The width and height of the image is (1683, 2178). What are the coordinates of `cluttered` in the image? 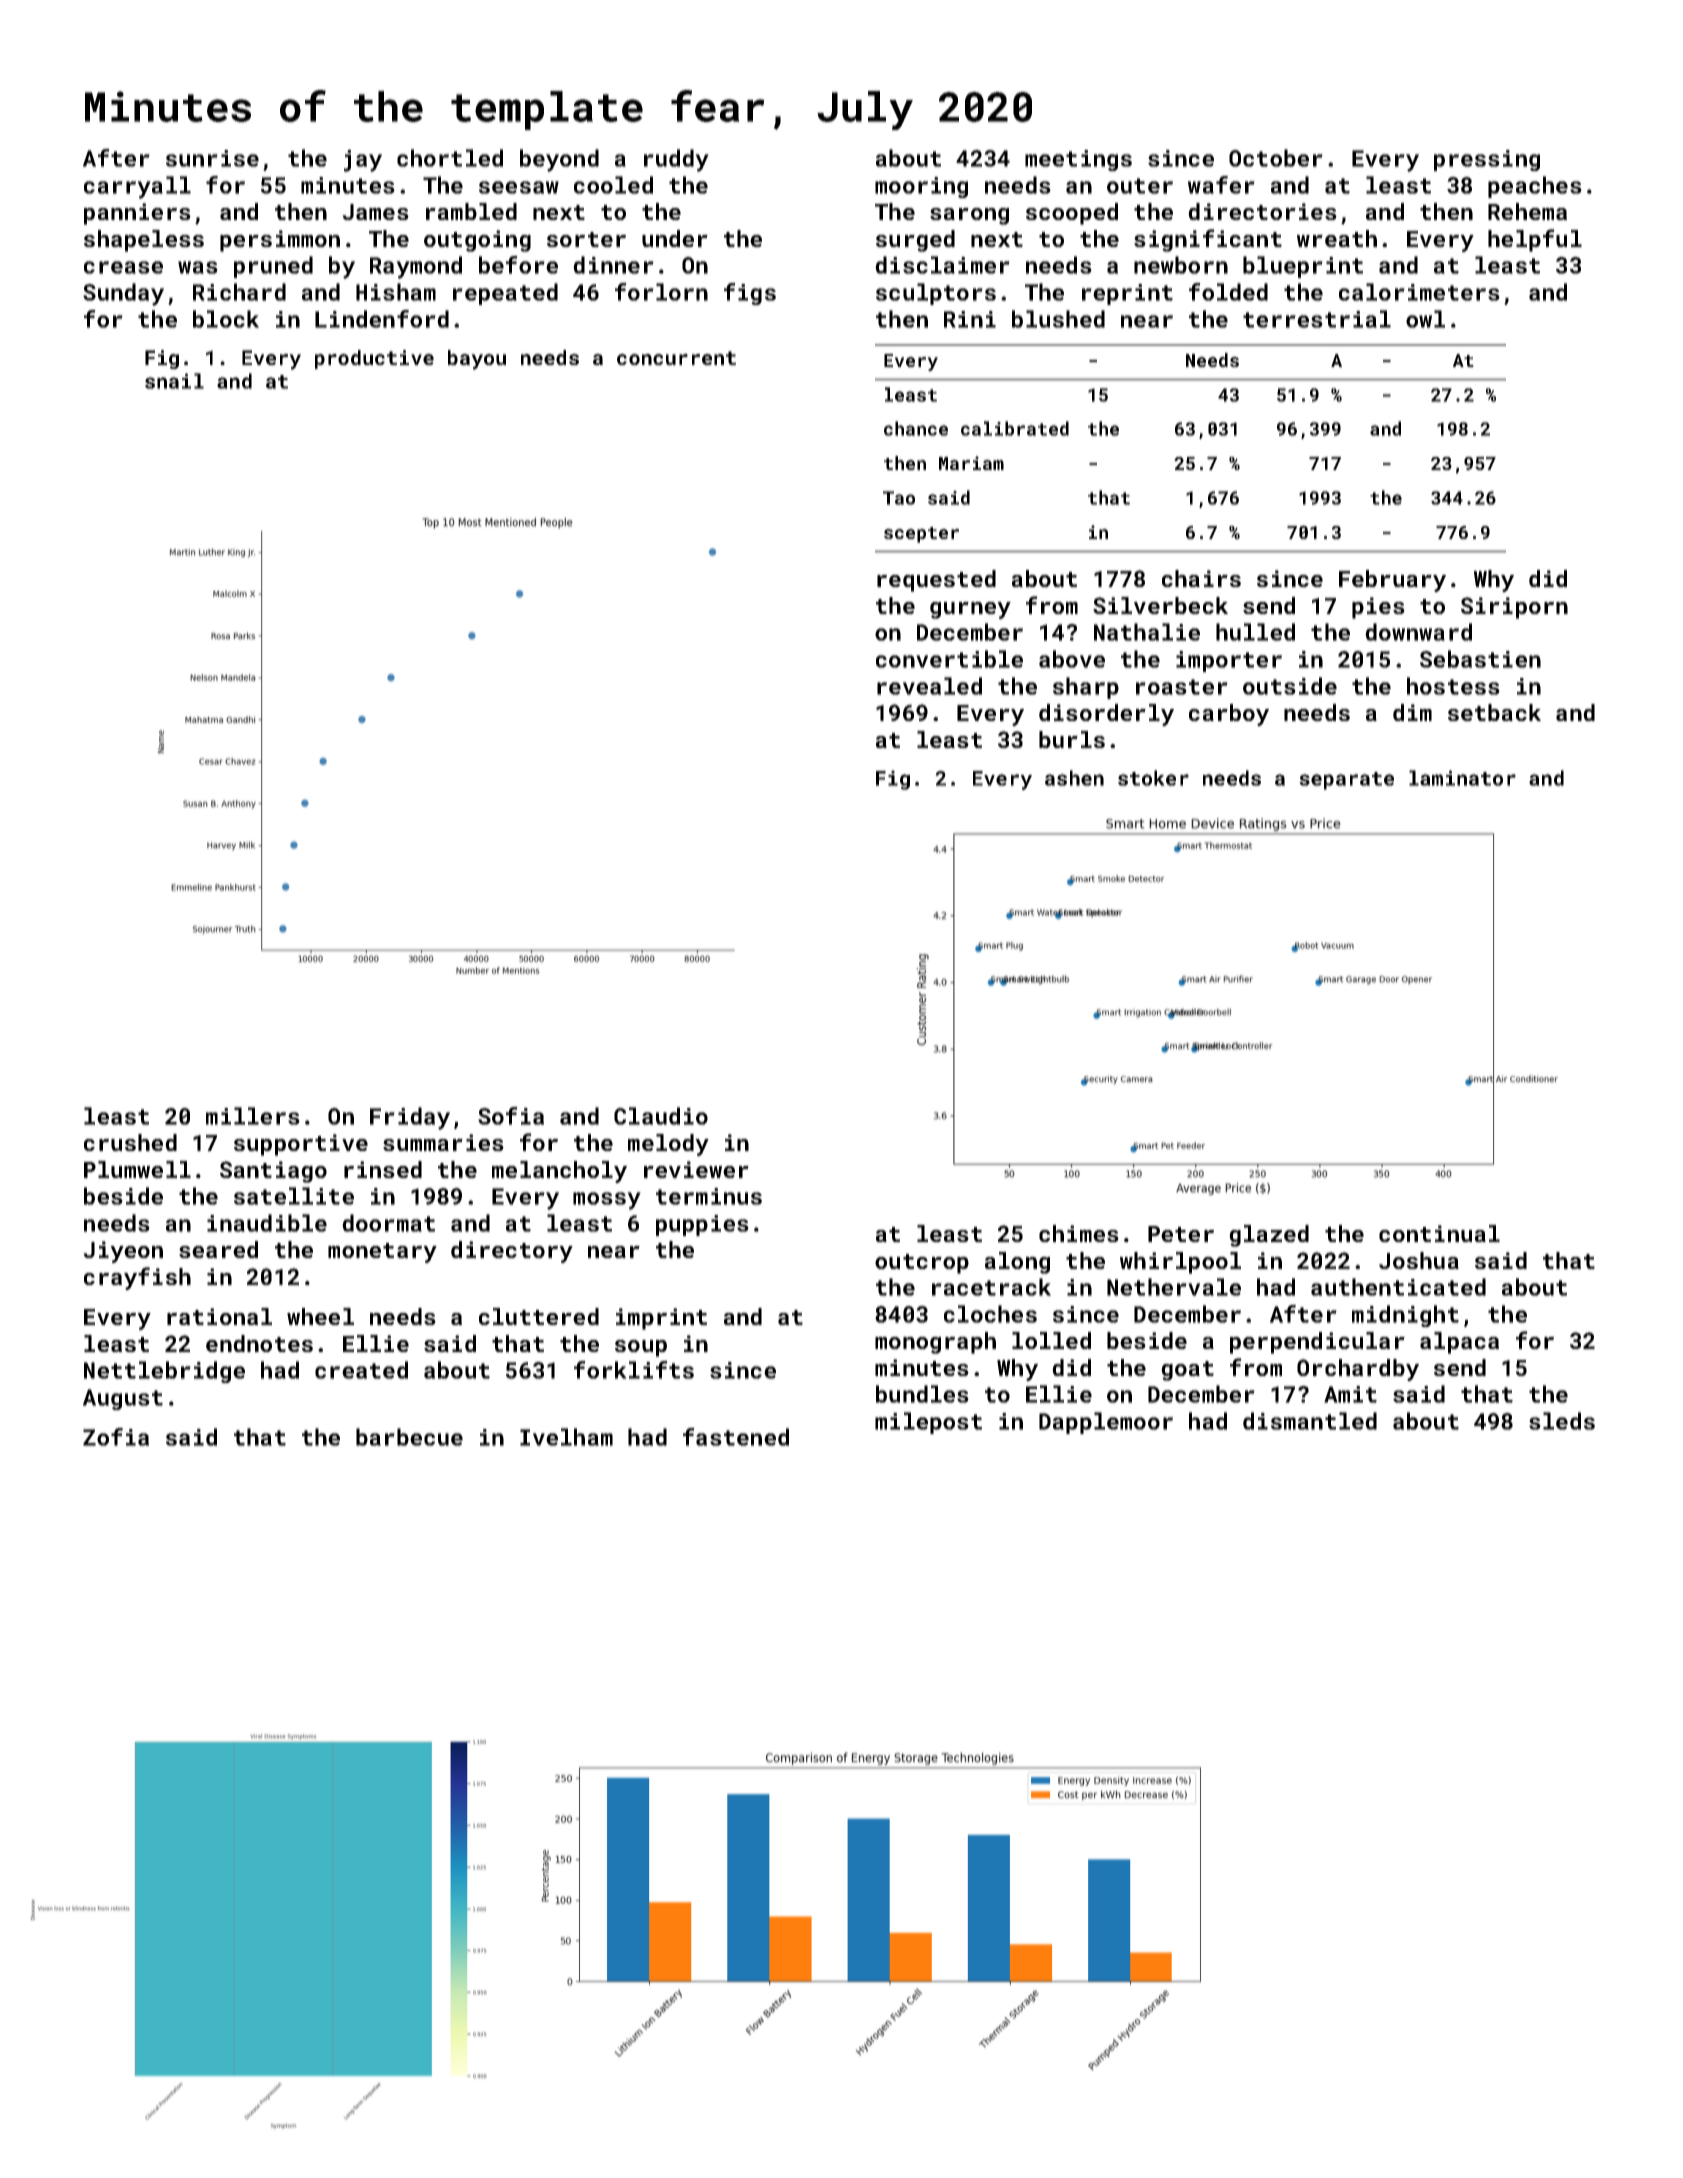 It's located at (539, 1316).
